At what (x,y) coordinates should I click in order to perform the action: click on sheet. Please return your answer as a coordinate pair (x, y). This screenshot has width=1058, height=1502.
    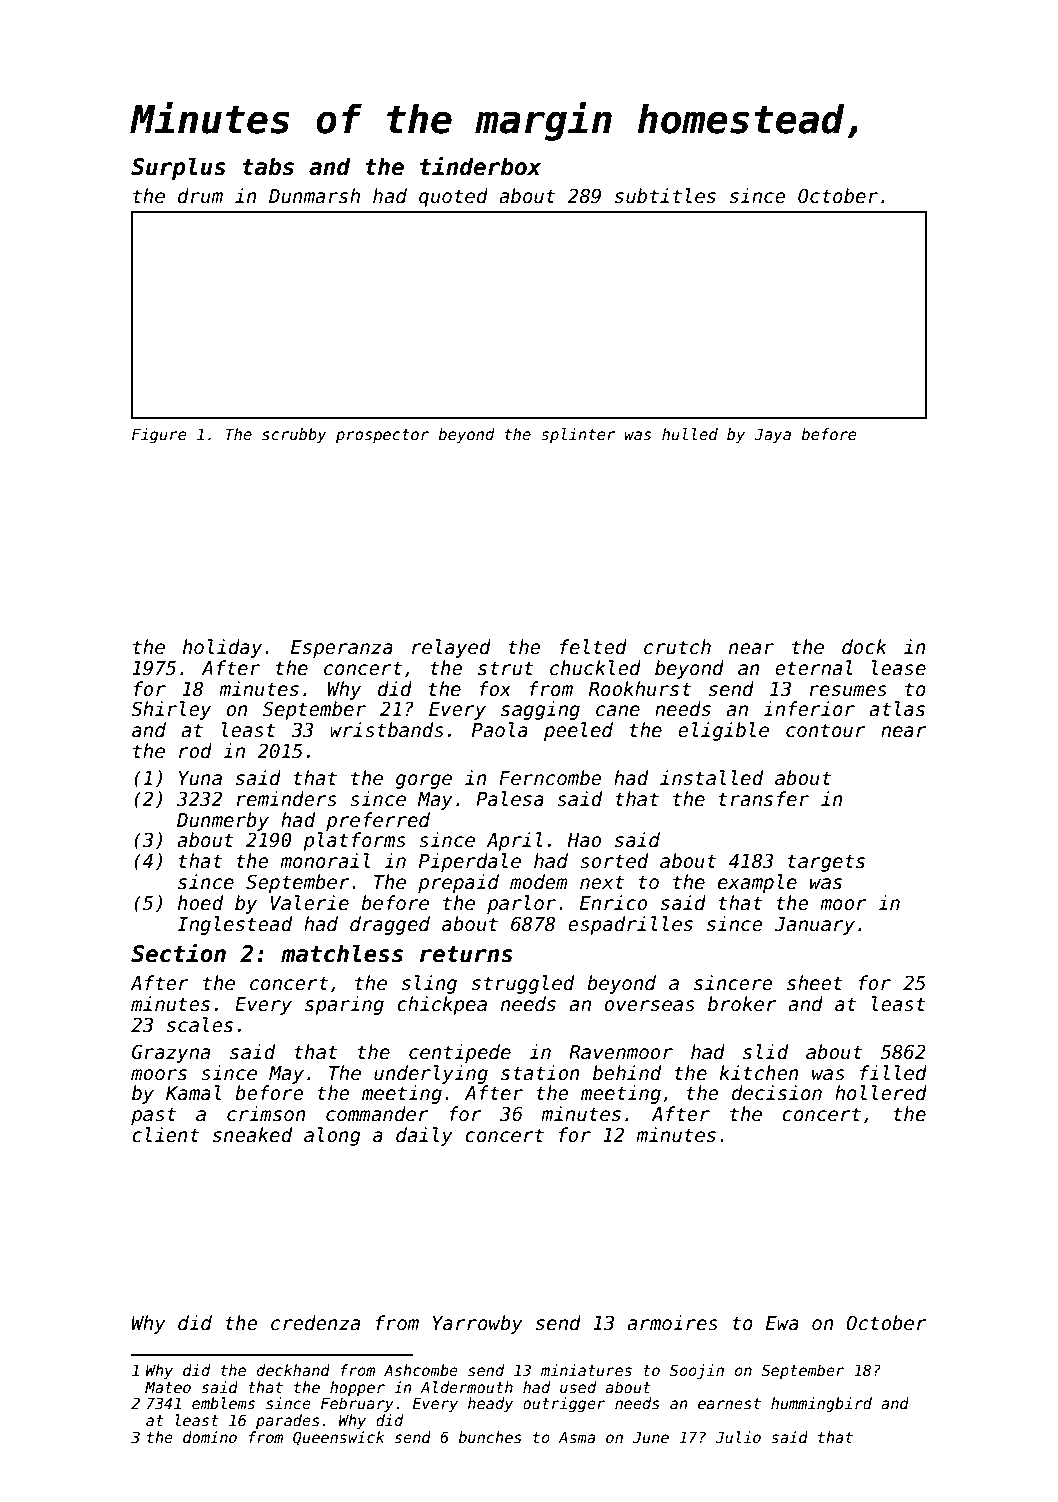
    Looking at the image, I should click on (815, 983).
